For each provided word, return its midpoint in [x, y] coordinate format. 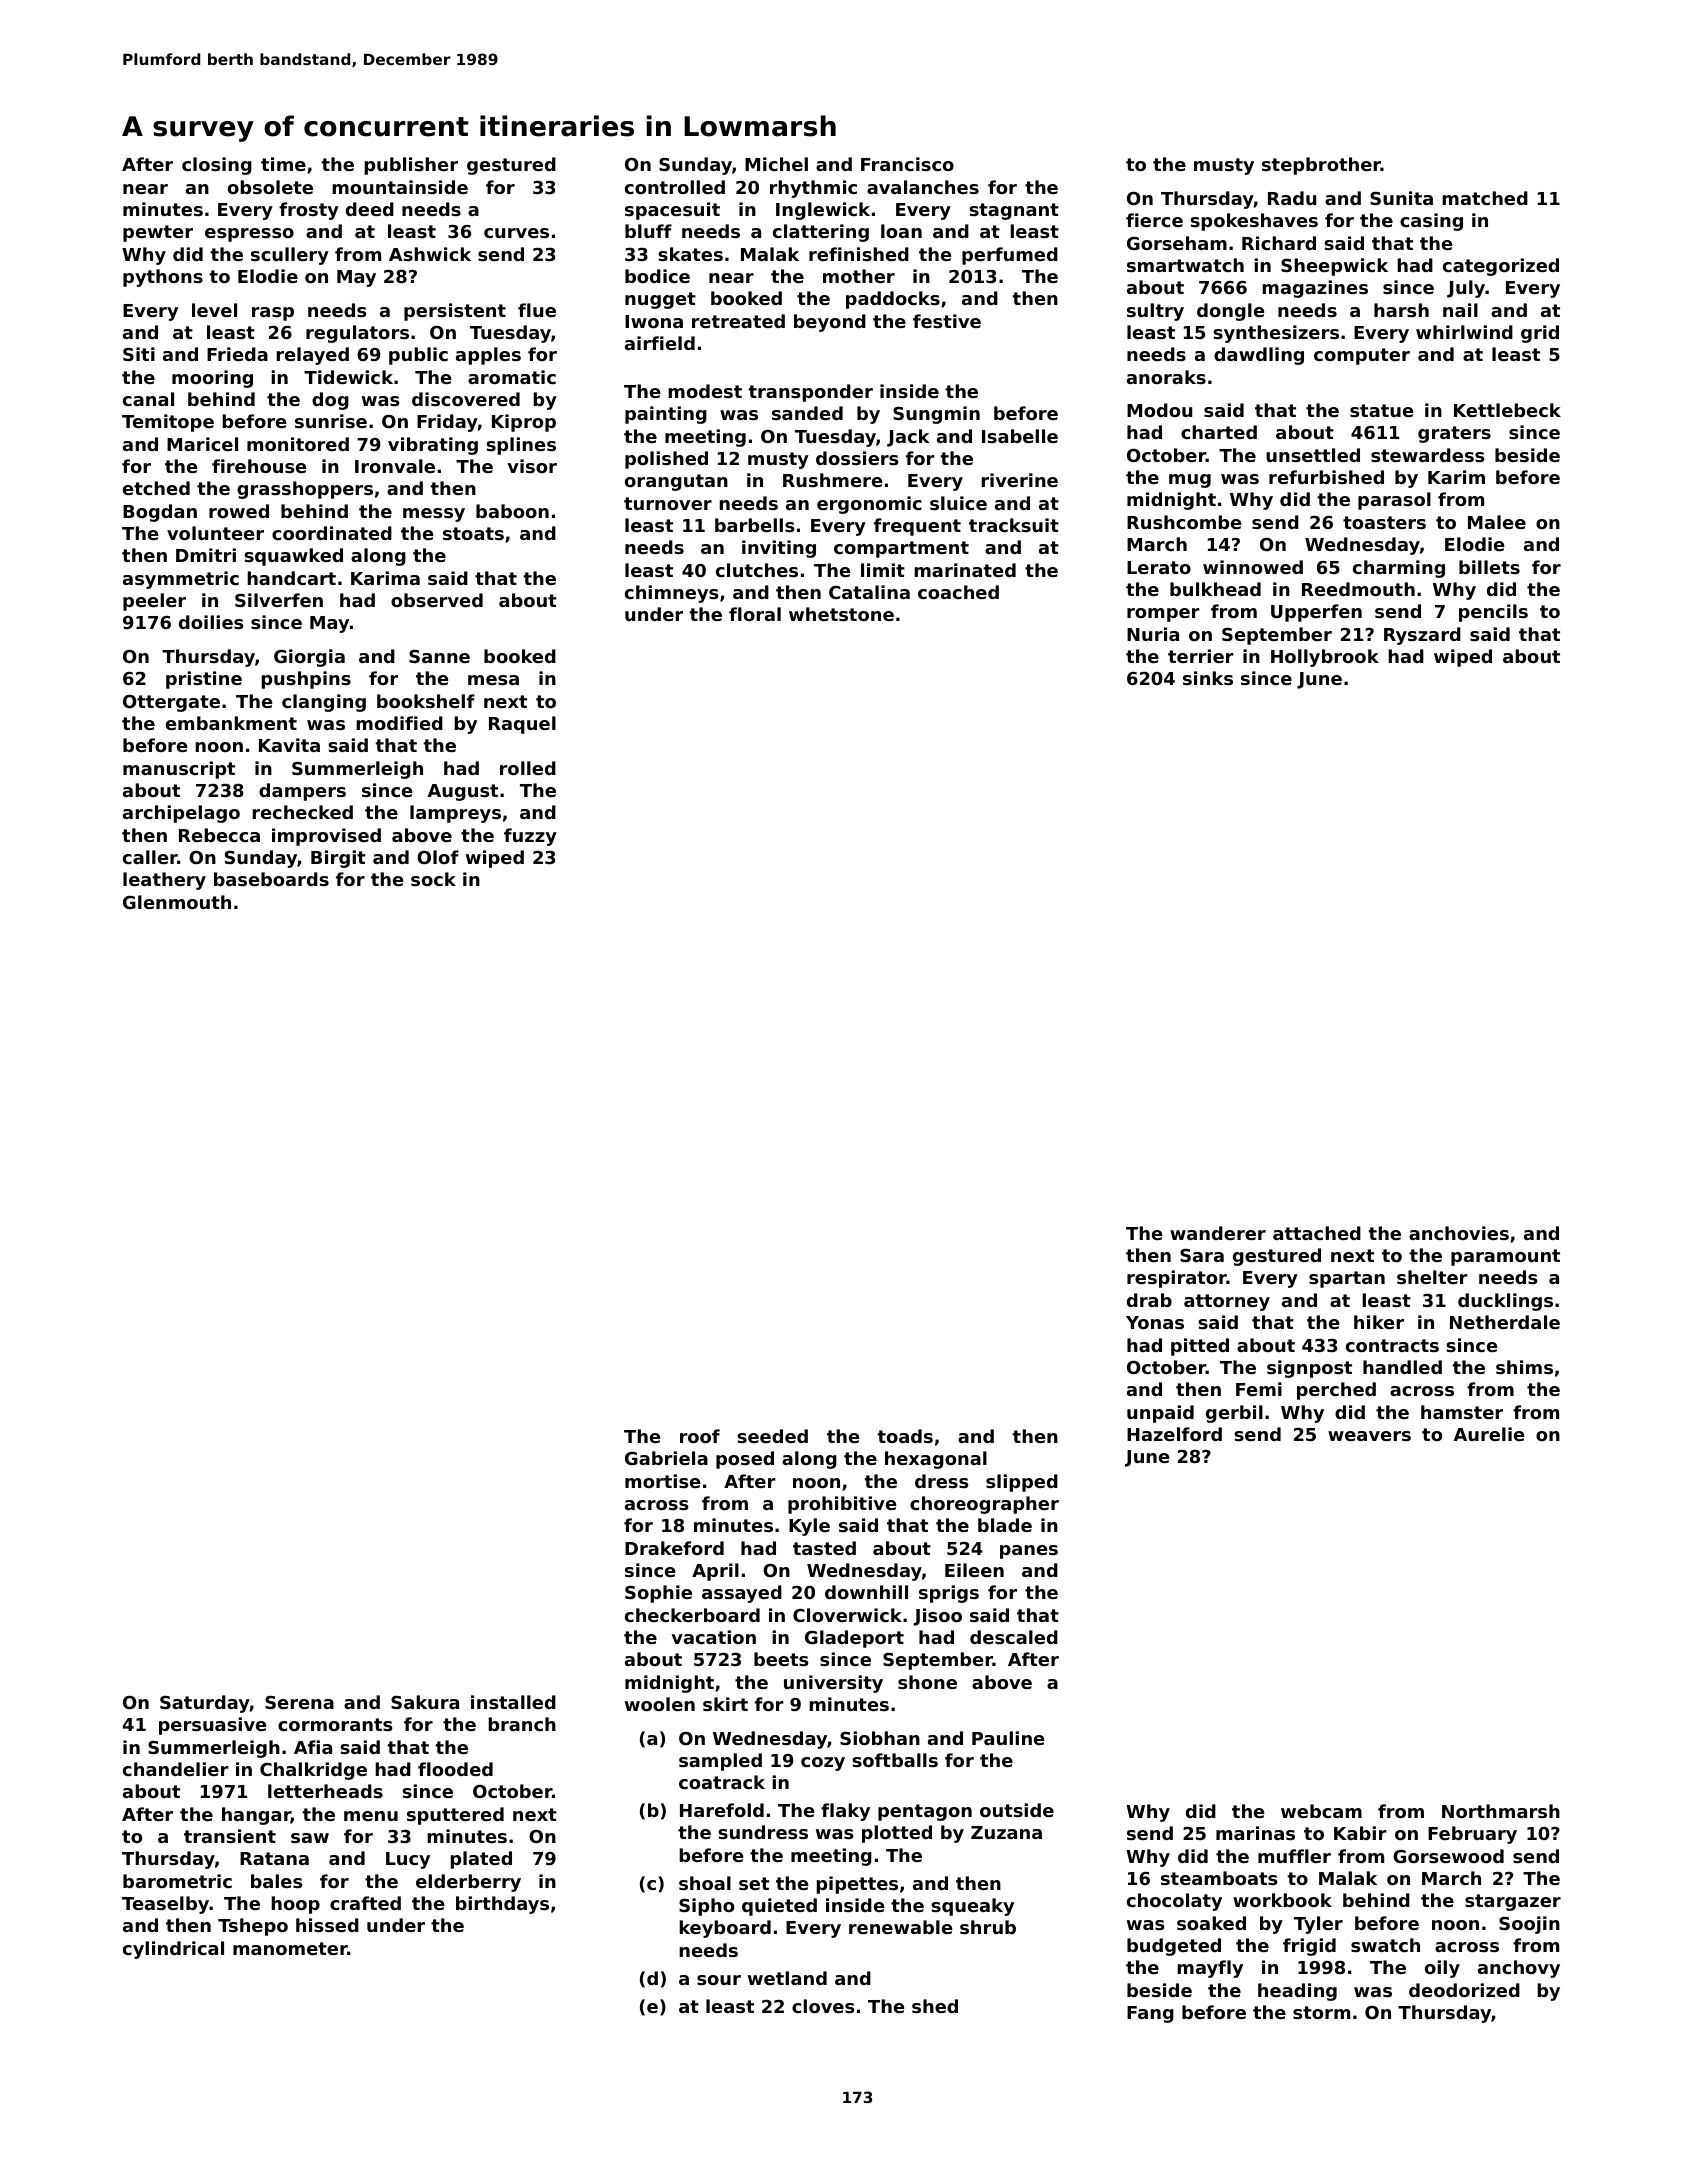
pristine [204, 680]
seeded [772, 1436]
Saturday [205, 1704]
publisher [411, 166]
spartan [1347, 1279]
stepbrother [1321, 166]
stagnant [1014, 211]
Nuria [1153, 634]
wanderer [1218, 1233]
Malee [1497, 522]
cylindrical [173, 1950]
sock [433, 879]
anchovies [1459, 1233]
